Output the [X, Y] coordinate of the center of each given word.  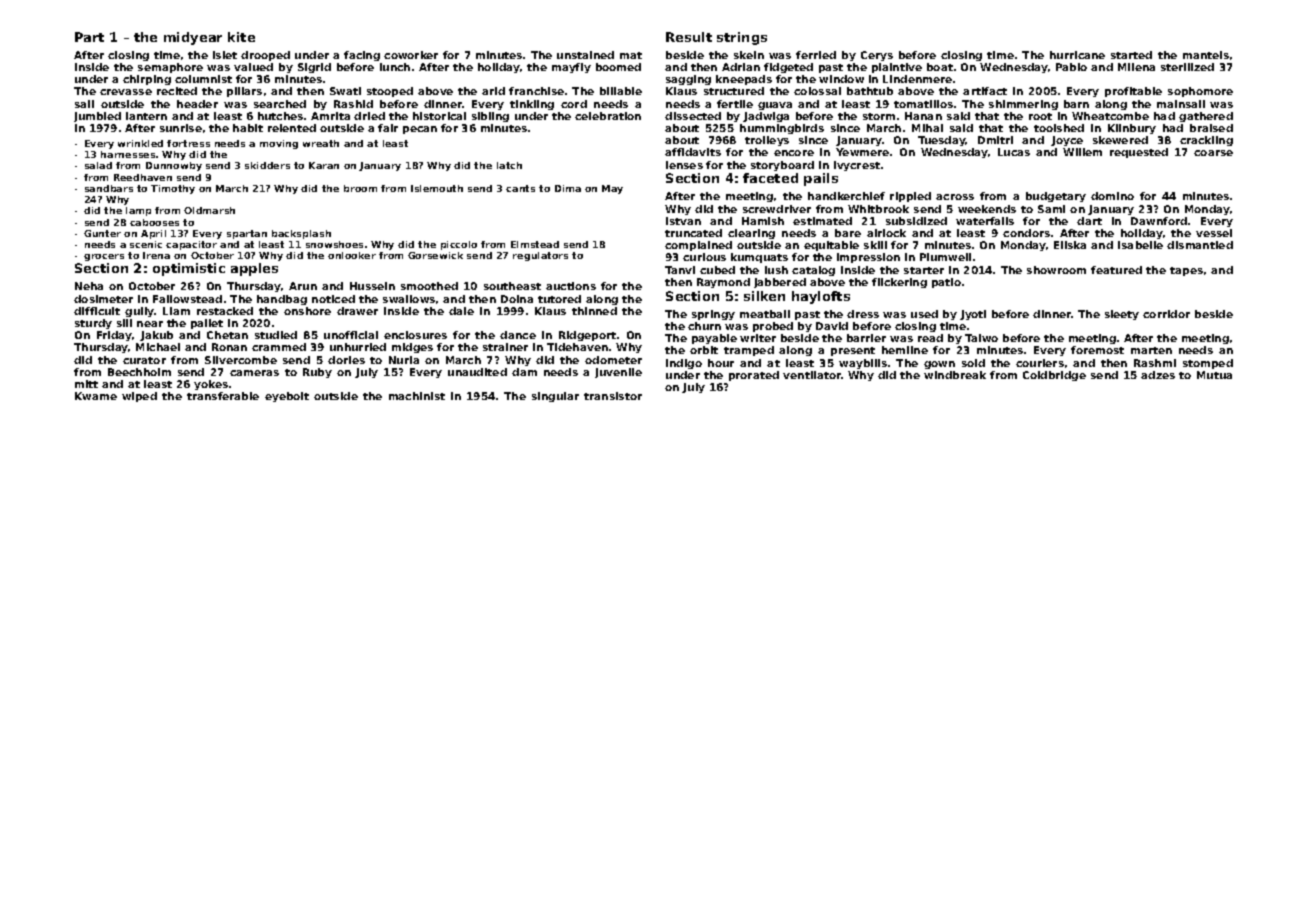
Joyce [1067, 141]
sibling [490, 117]
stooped [390, 92]
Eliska [1070, 245]
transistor [613, 396]
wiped [139, 397]
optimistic [189, 269]
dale [461, 311]
